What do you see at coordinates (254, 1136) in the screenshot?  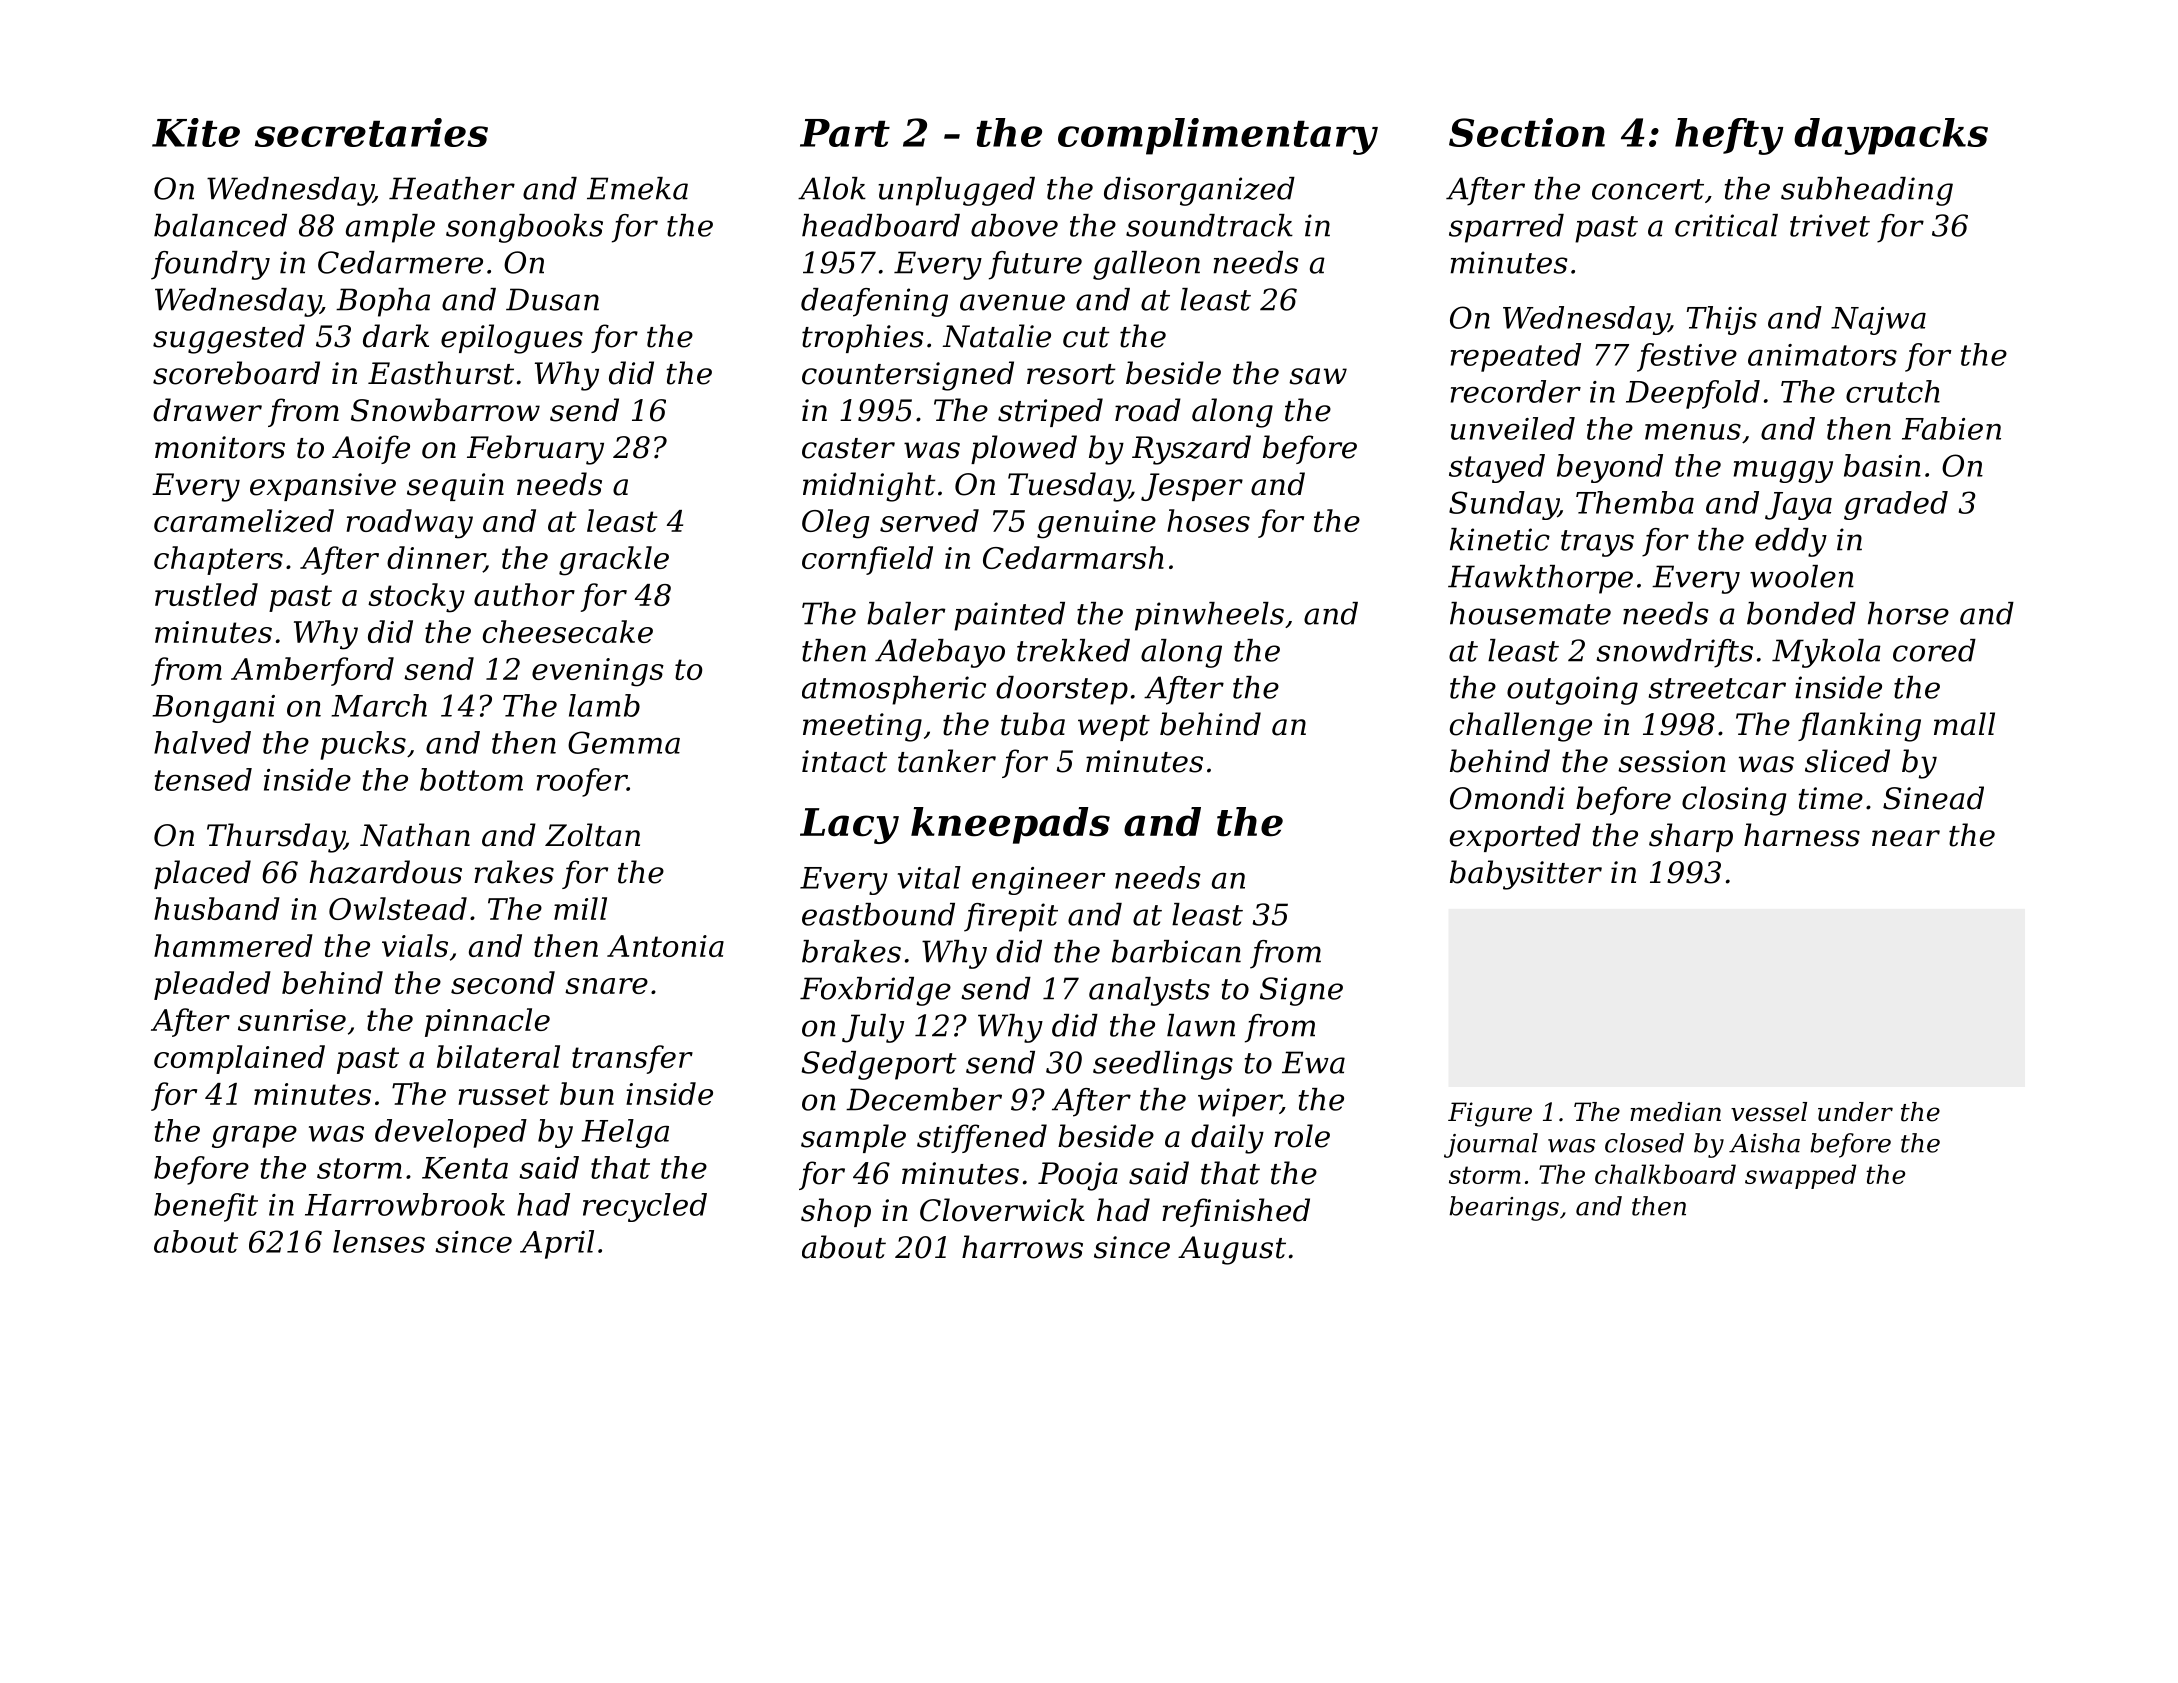 I see `grape` at bounding box center [254, 1136].
